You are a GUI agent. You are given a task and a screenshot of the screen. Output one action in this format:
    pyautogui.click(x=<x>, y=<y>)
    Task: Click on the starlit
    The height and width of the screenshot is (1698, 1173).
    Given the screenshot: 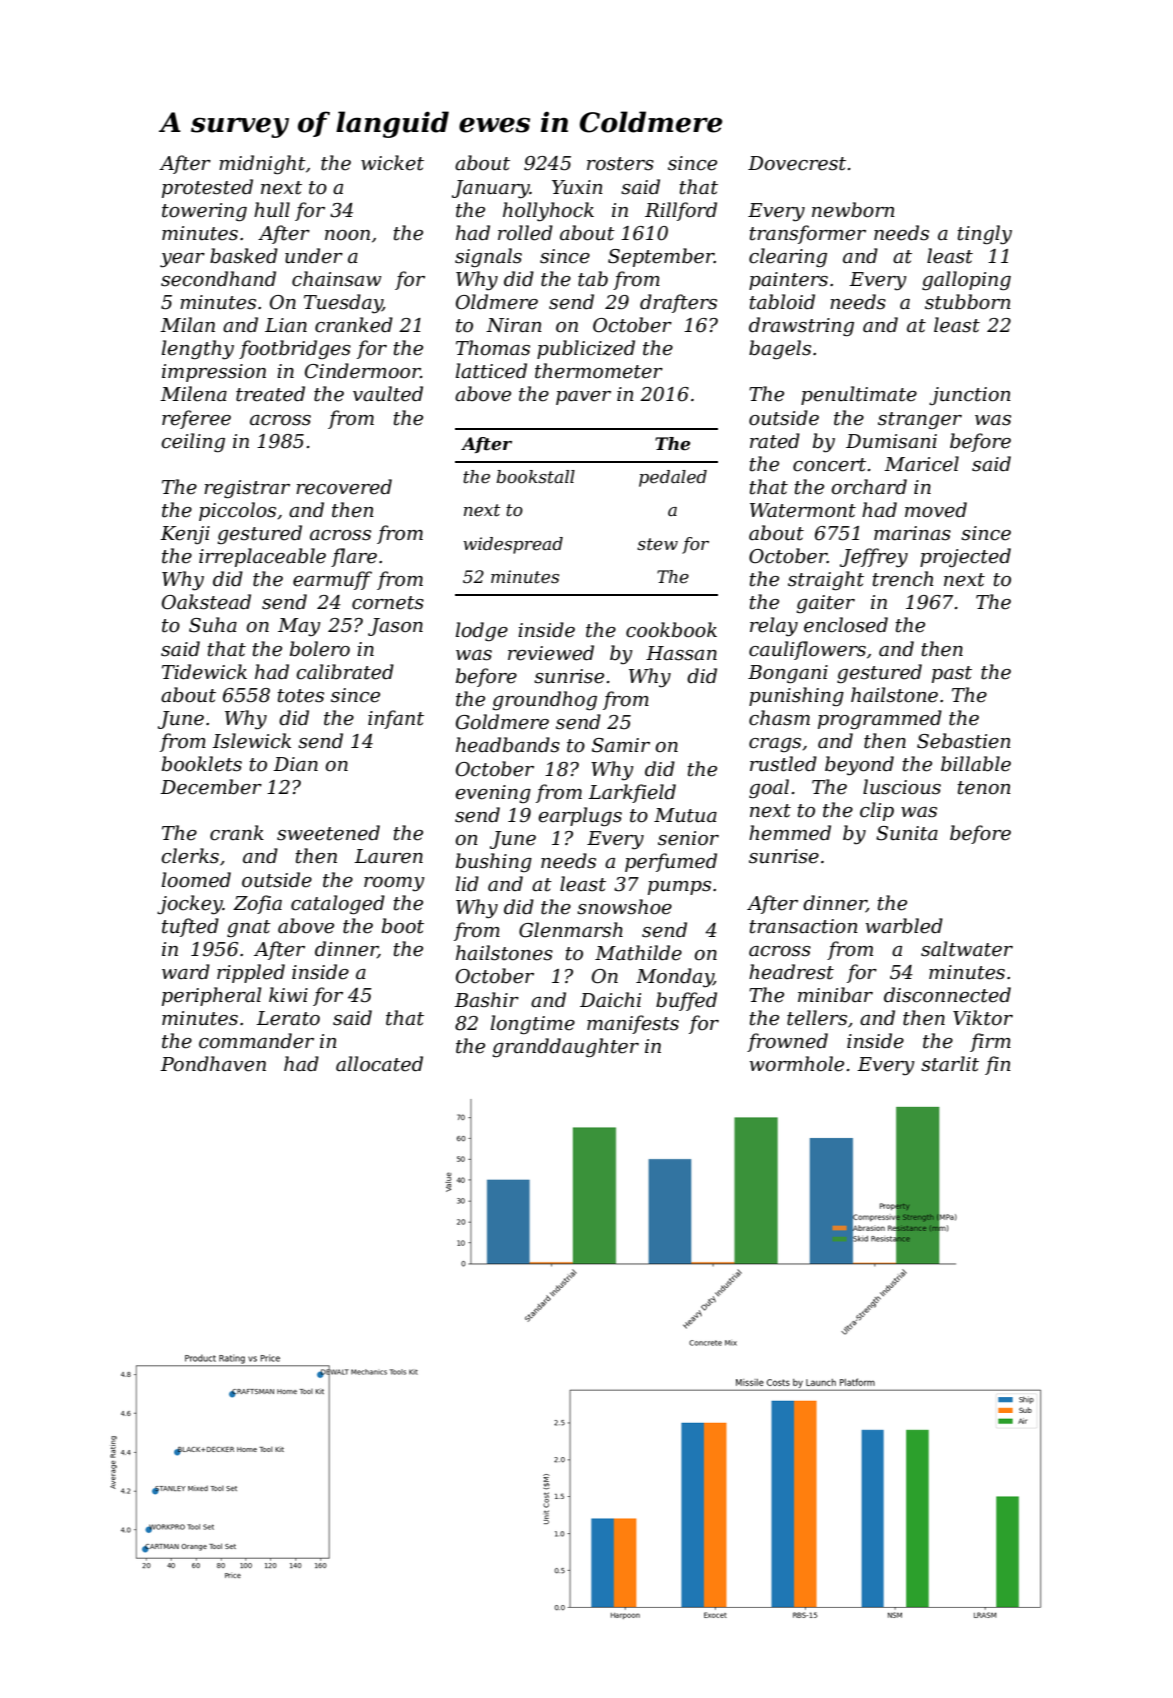 What is the action you would take?
    pyautogui.click(x=950, y=1064)
